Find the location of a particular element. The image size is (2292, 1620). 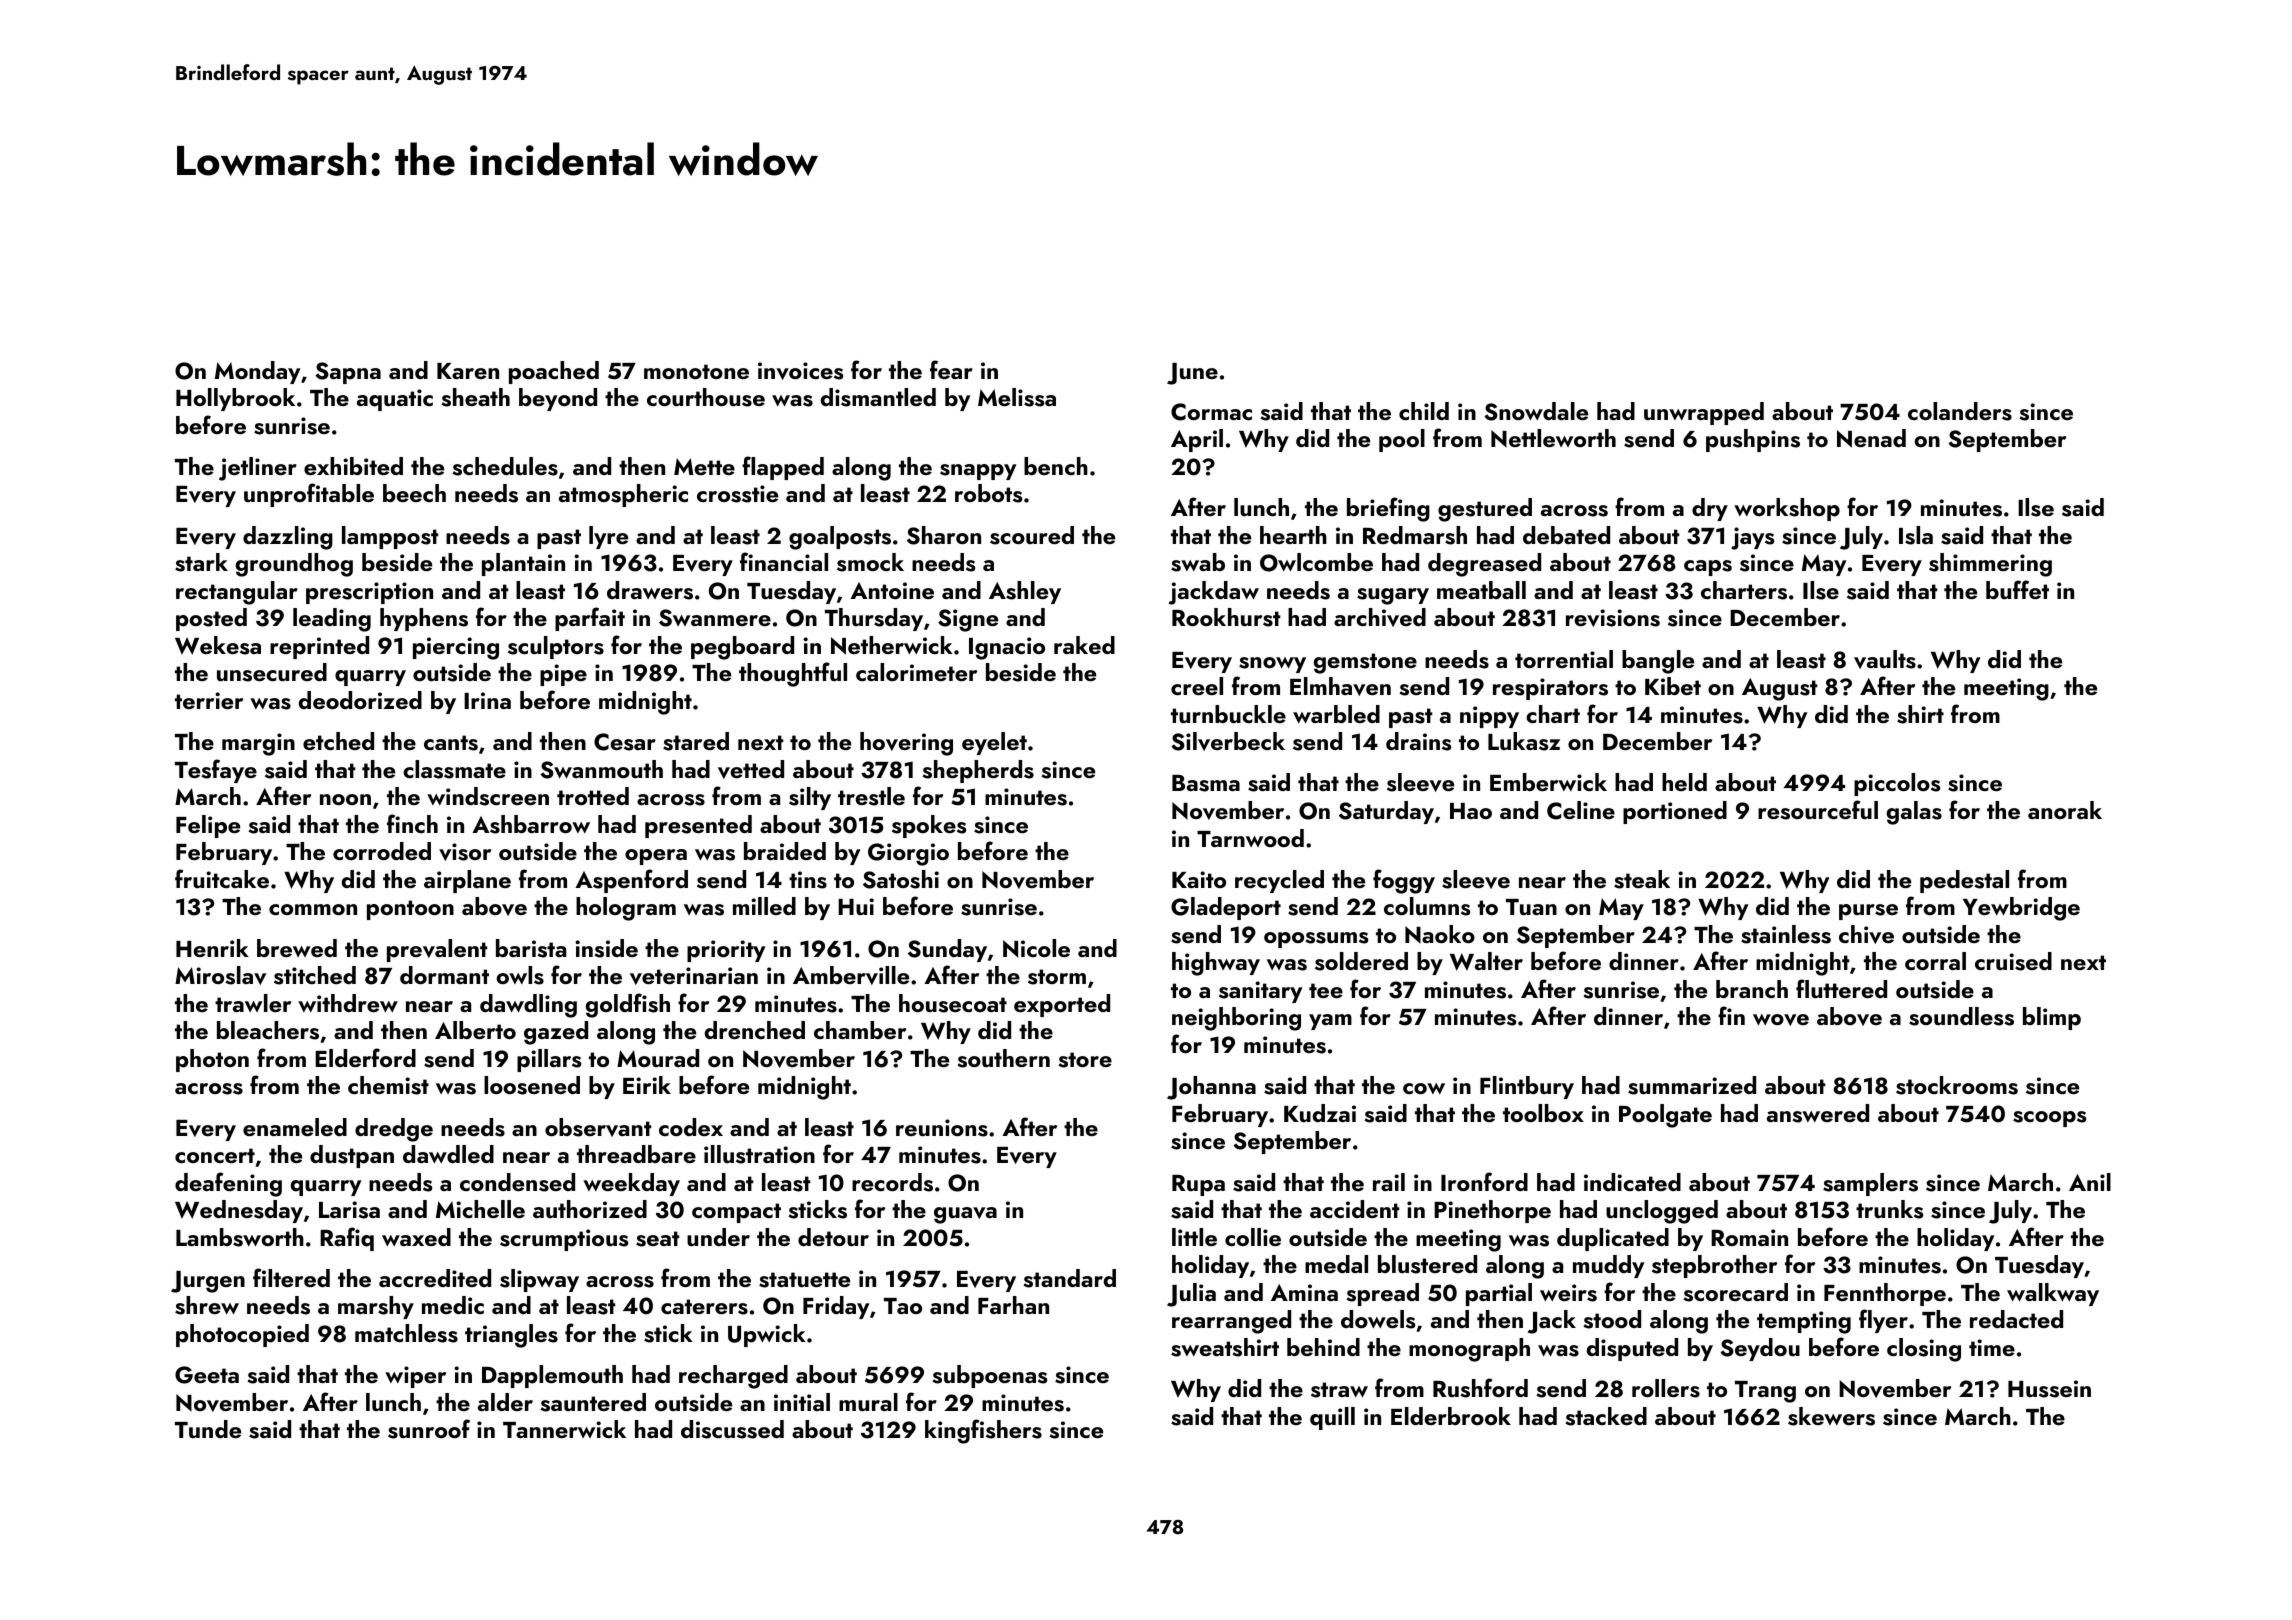

Tunde is located at coordinates (208, 1429).
